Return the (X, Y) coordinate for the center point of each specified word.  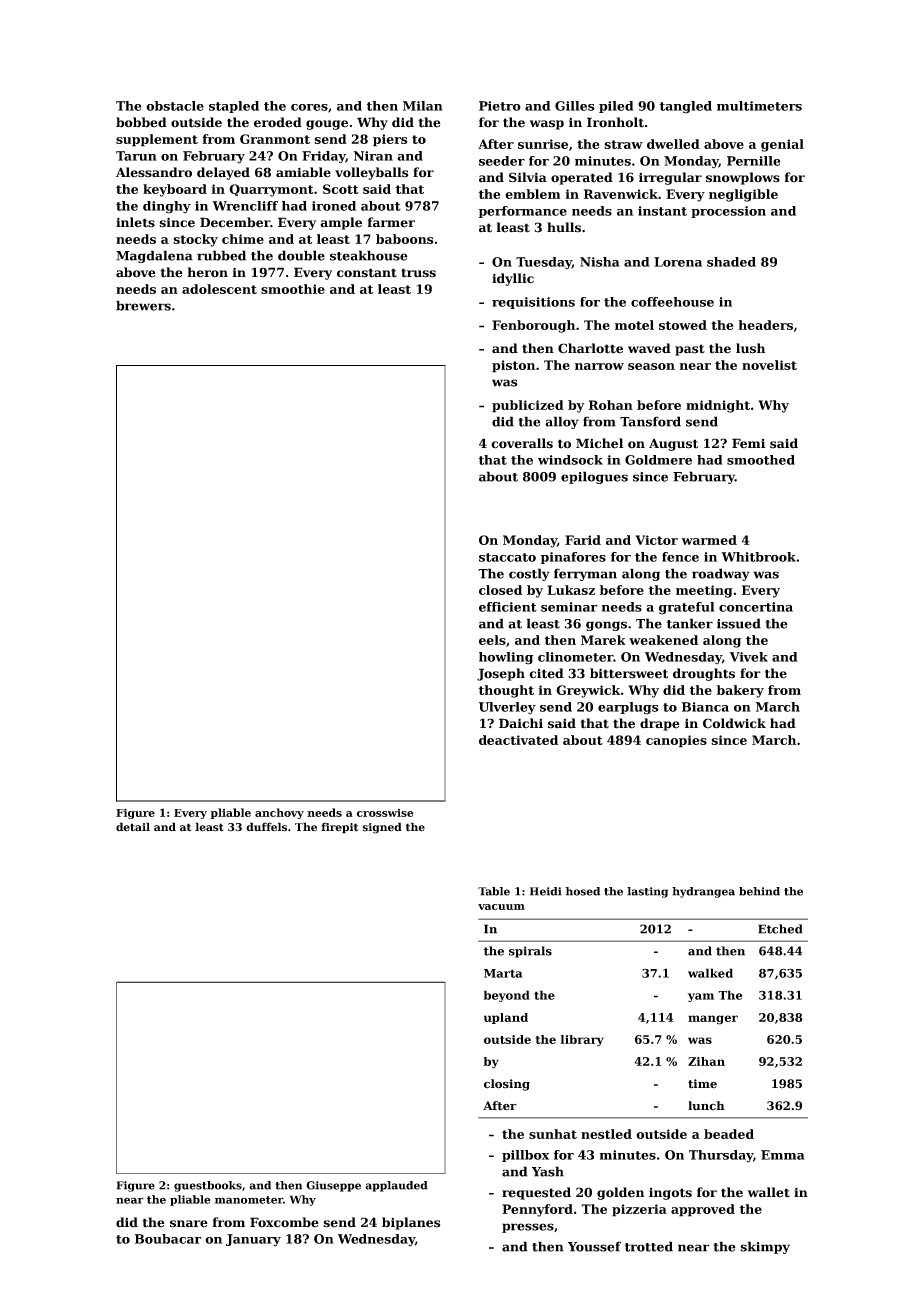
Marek (603, 640)
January (253, 1240)
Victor (656, 540)
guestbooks (208, 1186)
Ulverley (507, 708)
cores (309, 107)
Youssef (594, 1246)
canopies (676, 741)
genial (782, 145)
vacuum (501, 907)
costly (529, 574)
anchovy (279, 813)
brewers (143, 305)
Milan (423, 106)
